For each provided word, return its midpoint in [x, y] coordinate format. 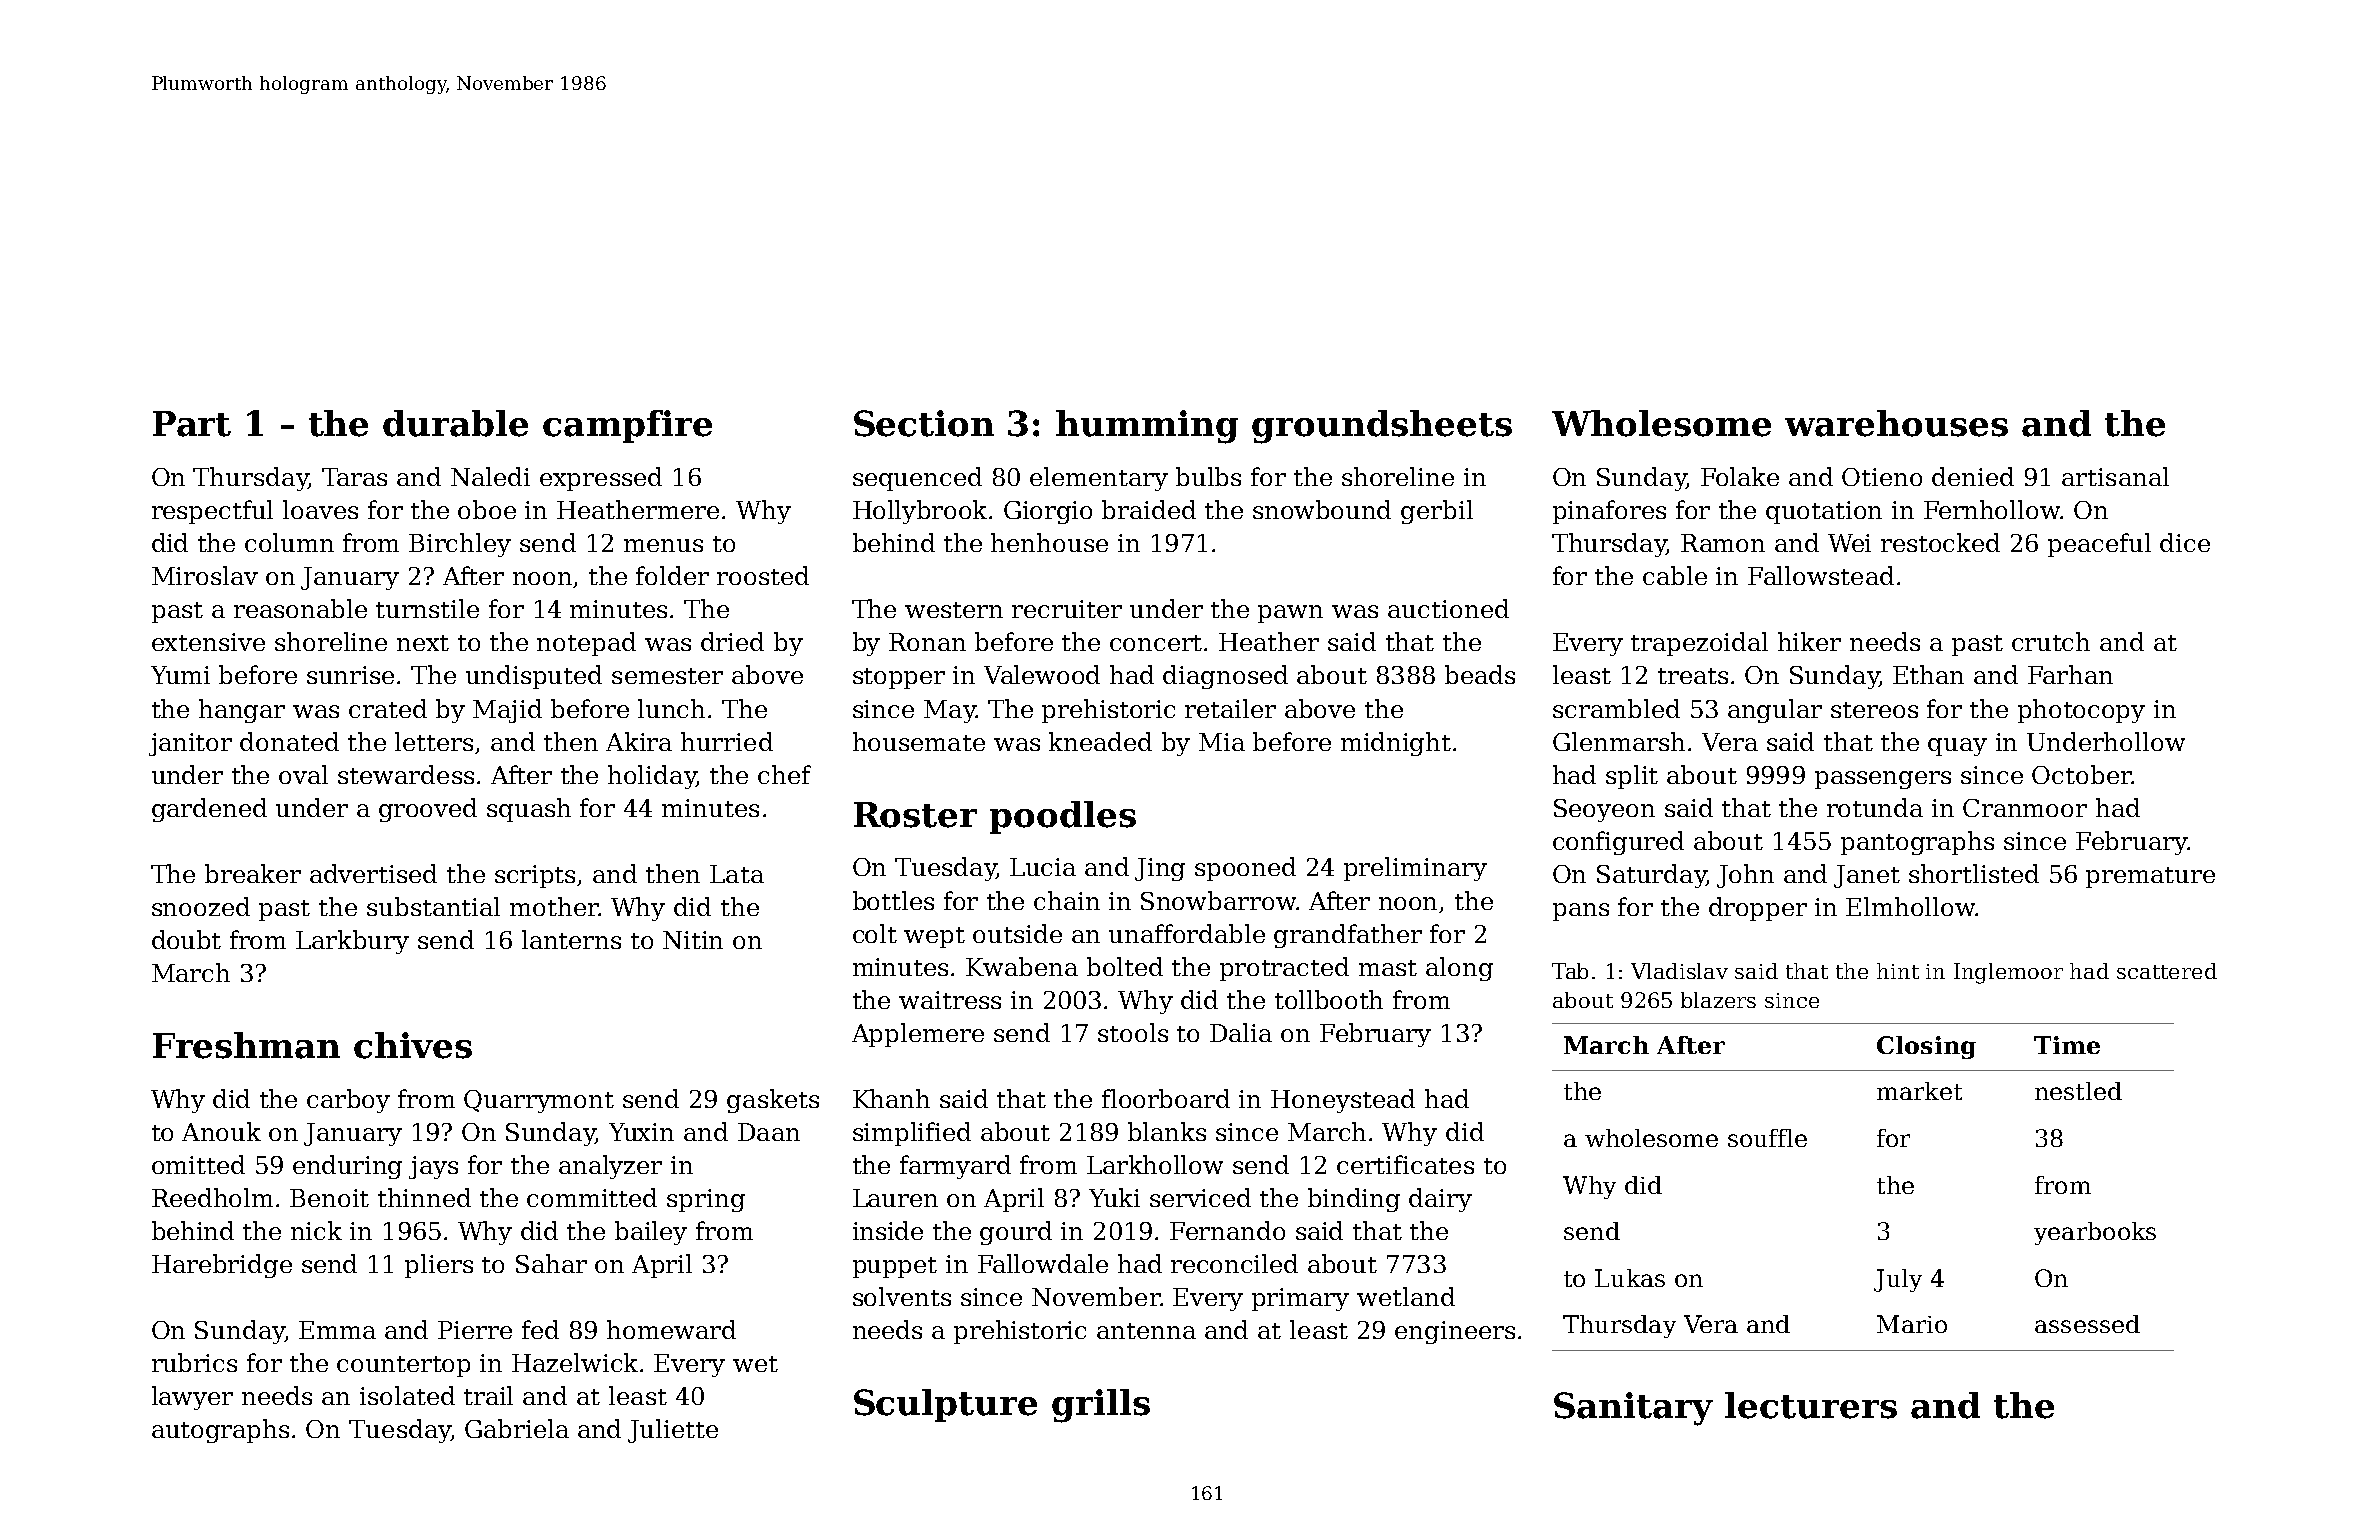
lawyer [192, 1398]
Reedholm [212, 1197]
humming [1147, 427]
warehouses [1896, 423]
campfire [627, 426]
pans [1581, 912]
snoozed [201, 906]
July [1898, 1280]
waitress [950, 1000]
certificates [1405, 1164]
